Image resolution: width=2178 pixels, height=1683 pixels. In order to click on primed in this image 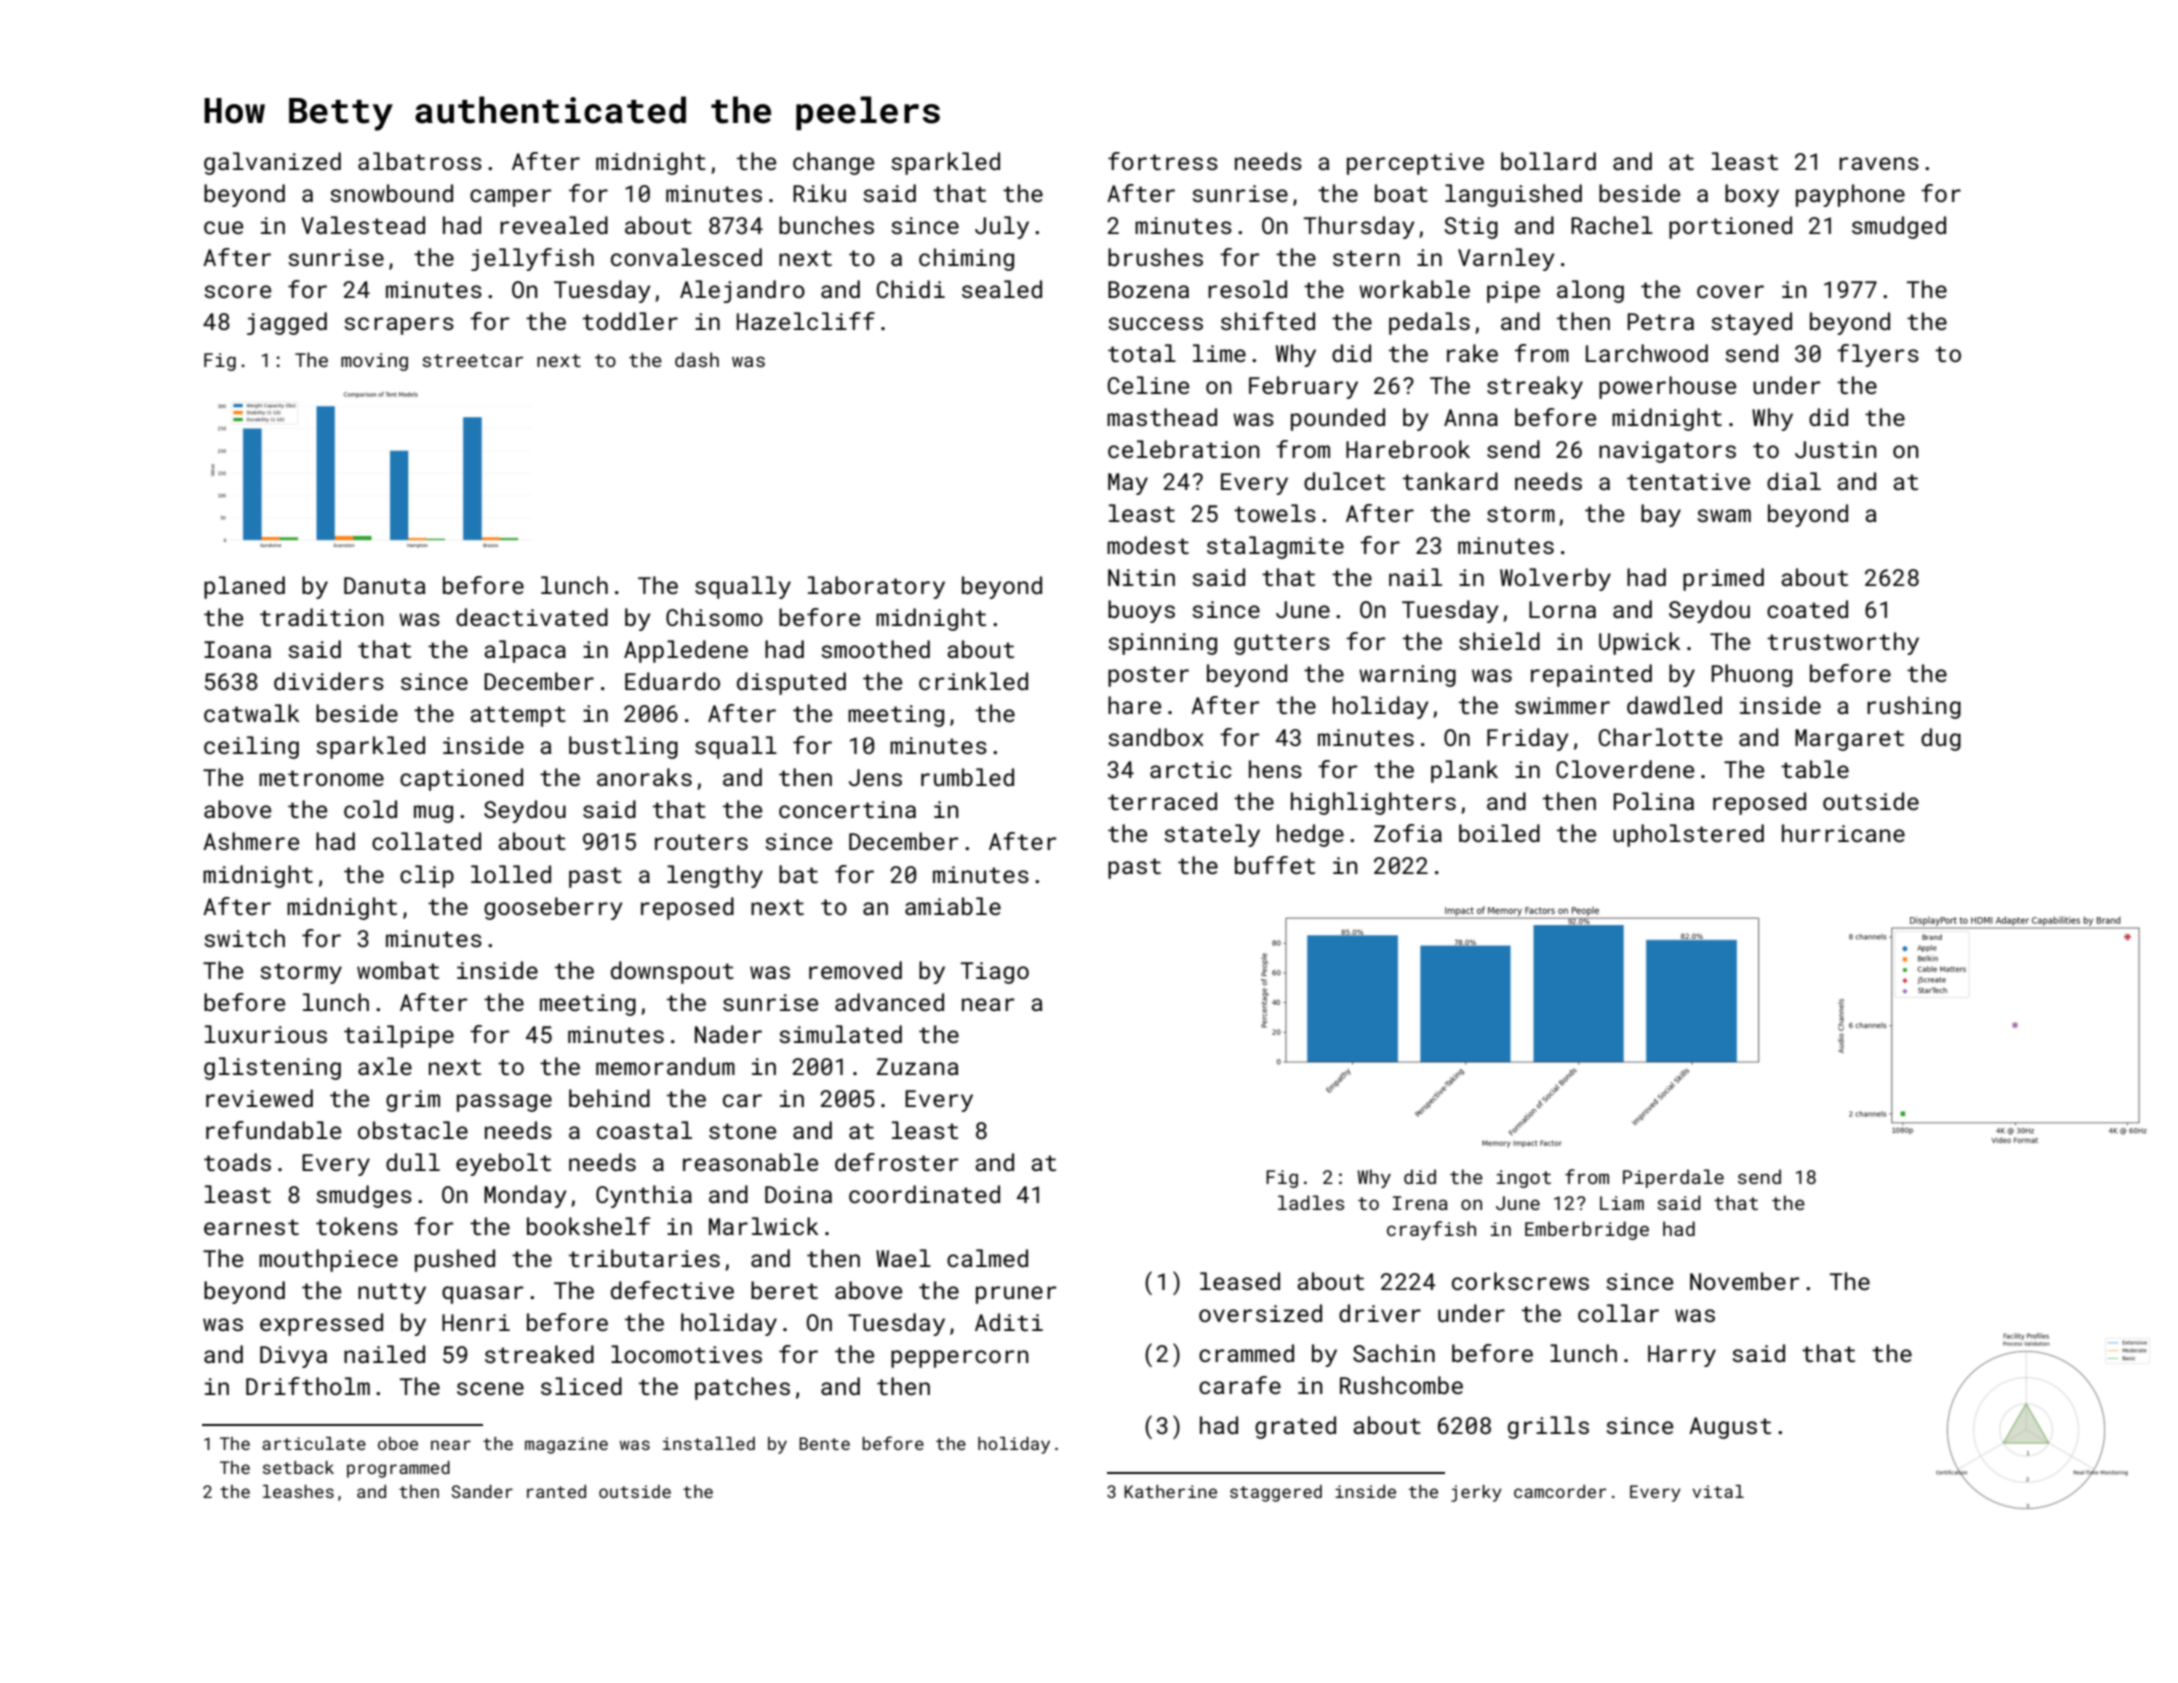, I will do `click(1723, 579)`.
